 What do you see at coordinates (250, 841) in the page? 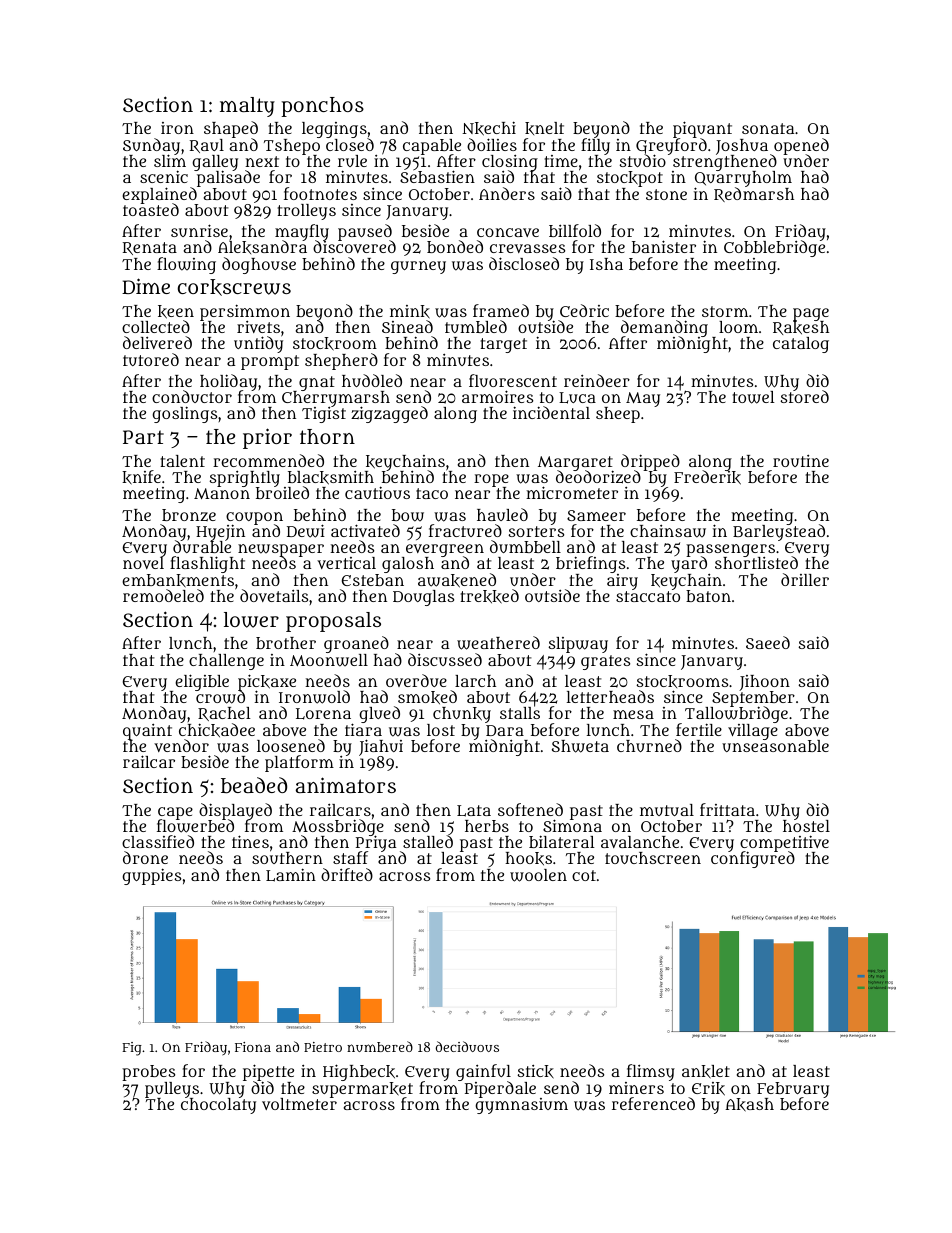
I see `tines` at bounding box center [250, 841].
